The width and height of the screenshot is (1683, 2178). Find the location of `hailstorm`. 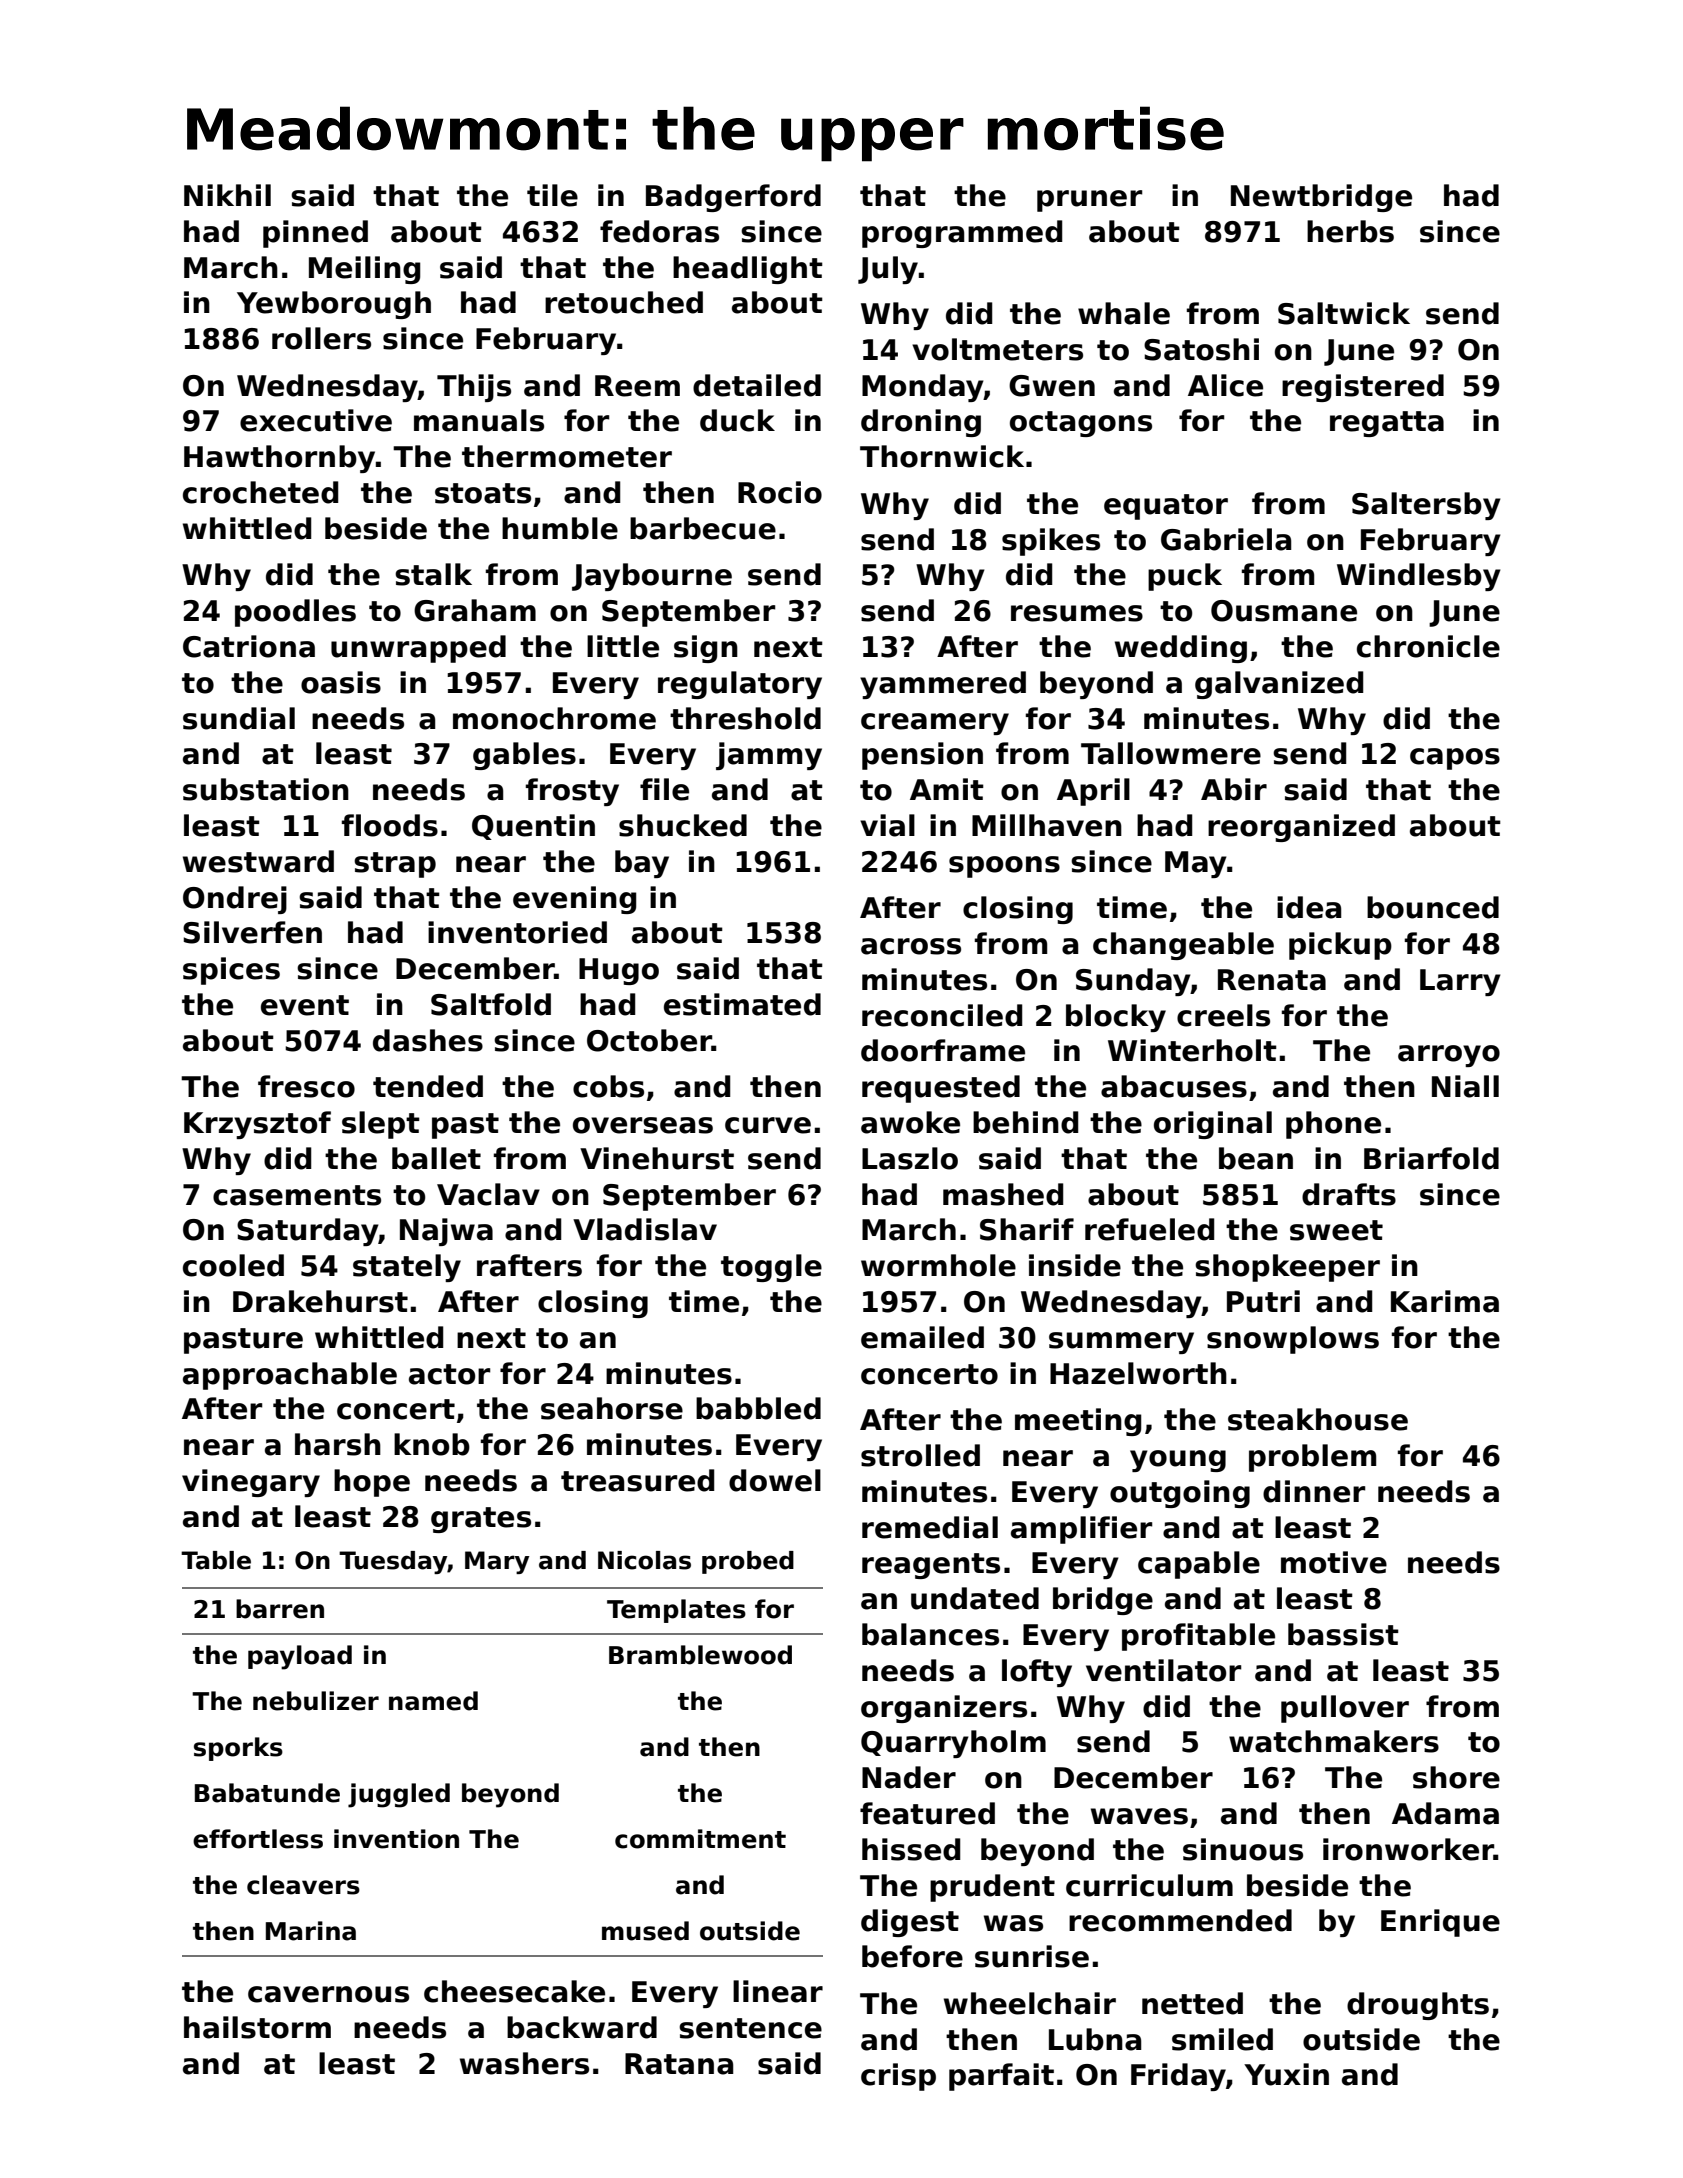

hailstorm is located at coordinates (257, 2027).
